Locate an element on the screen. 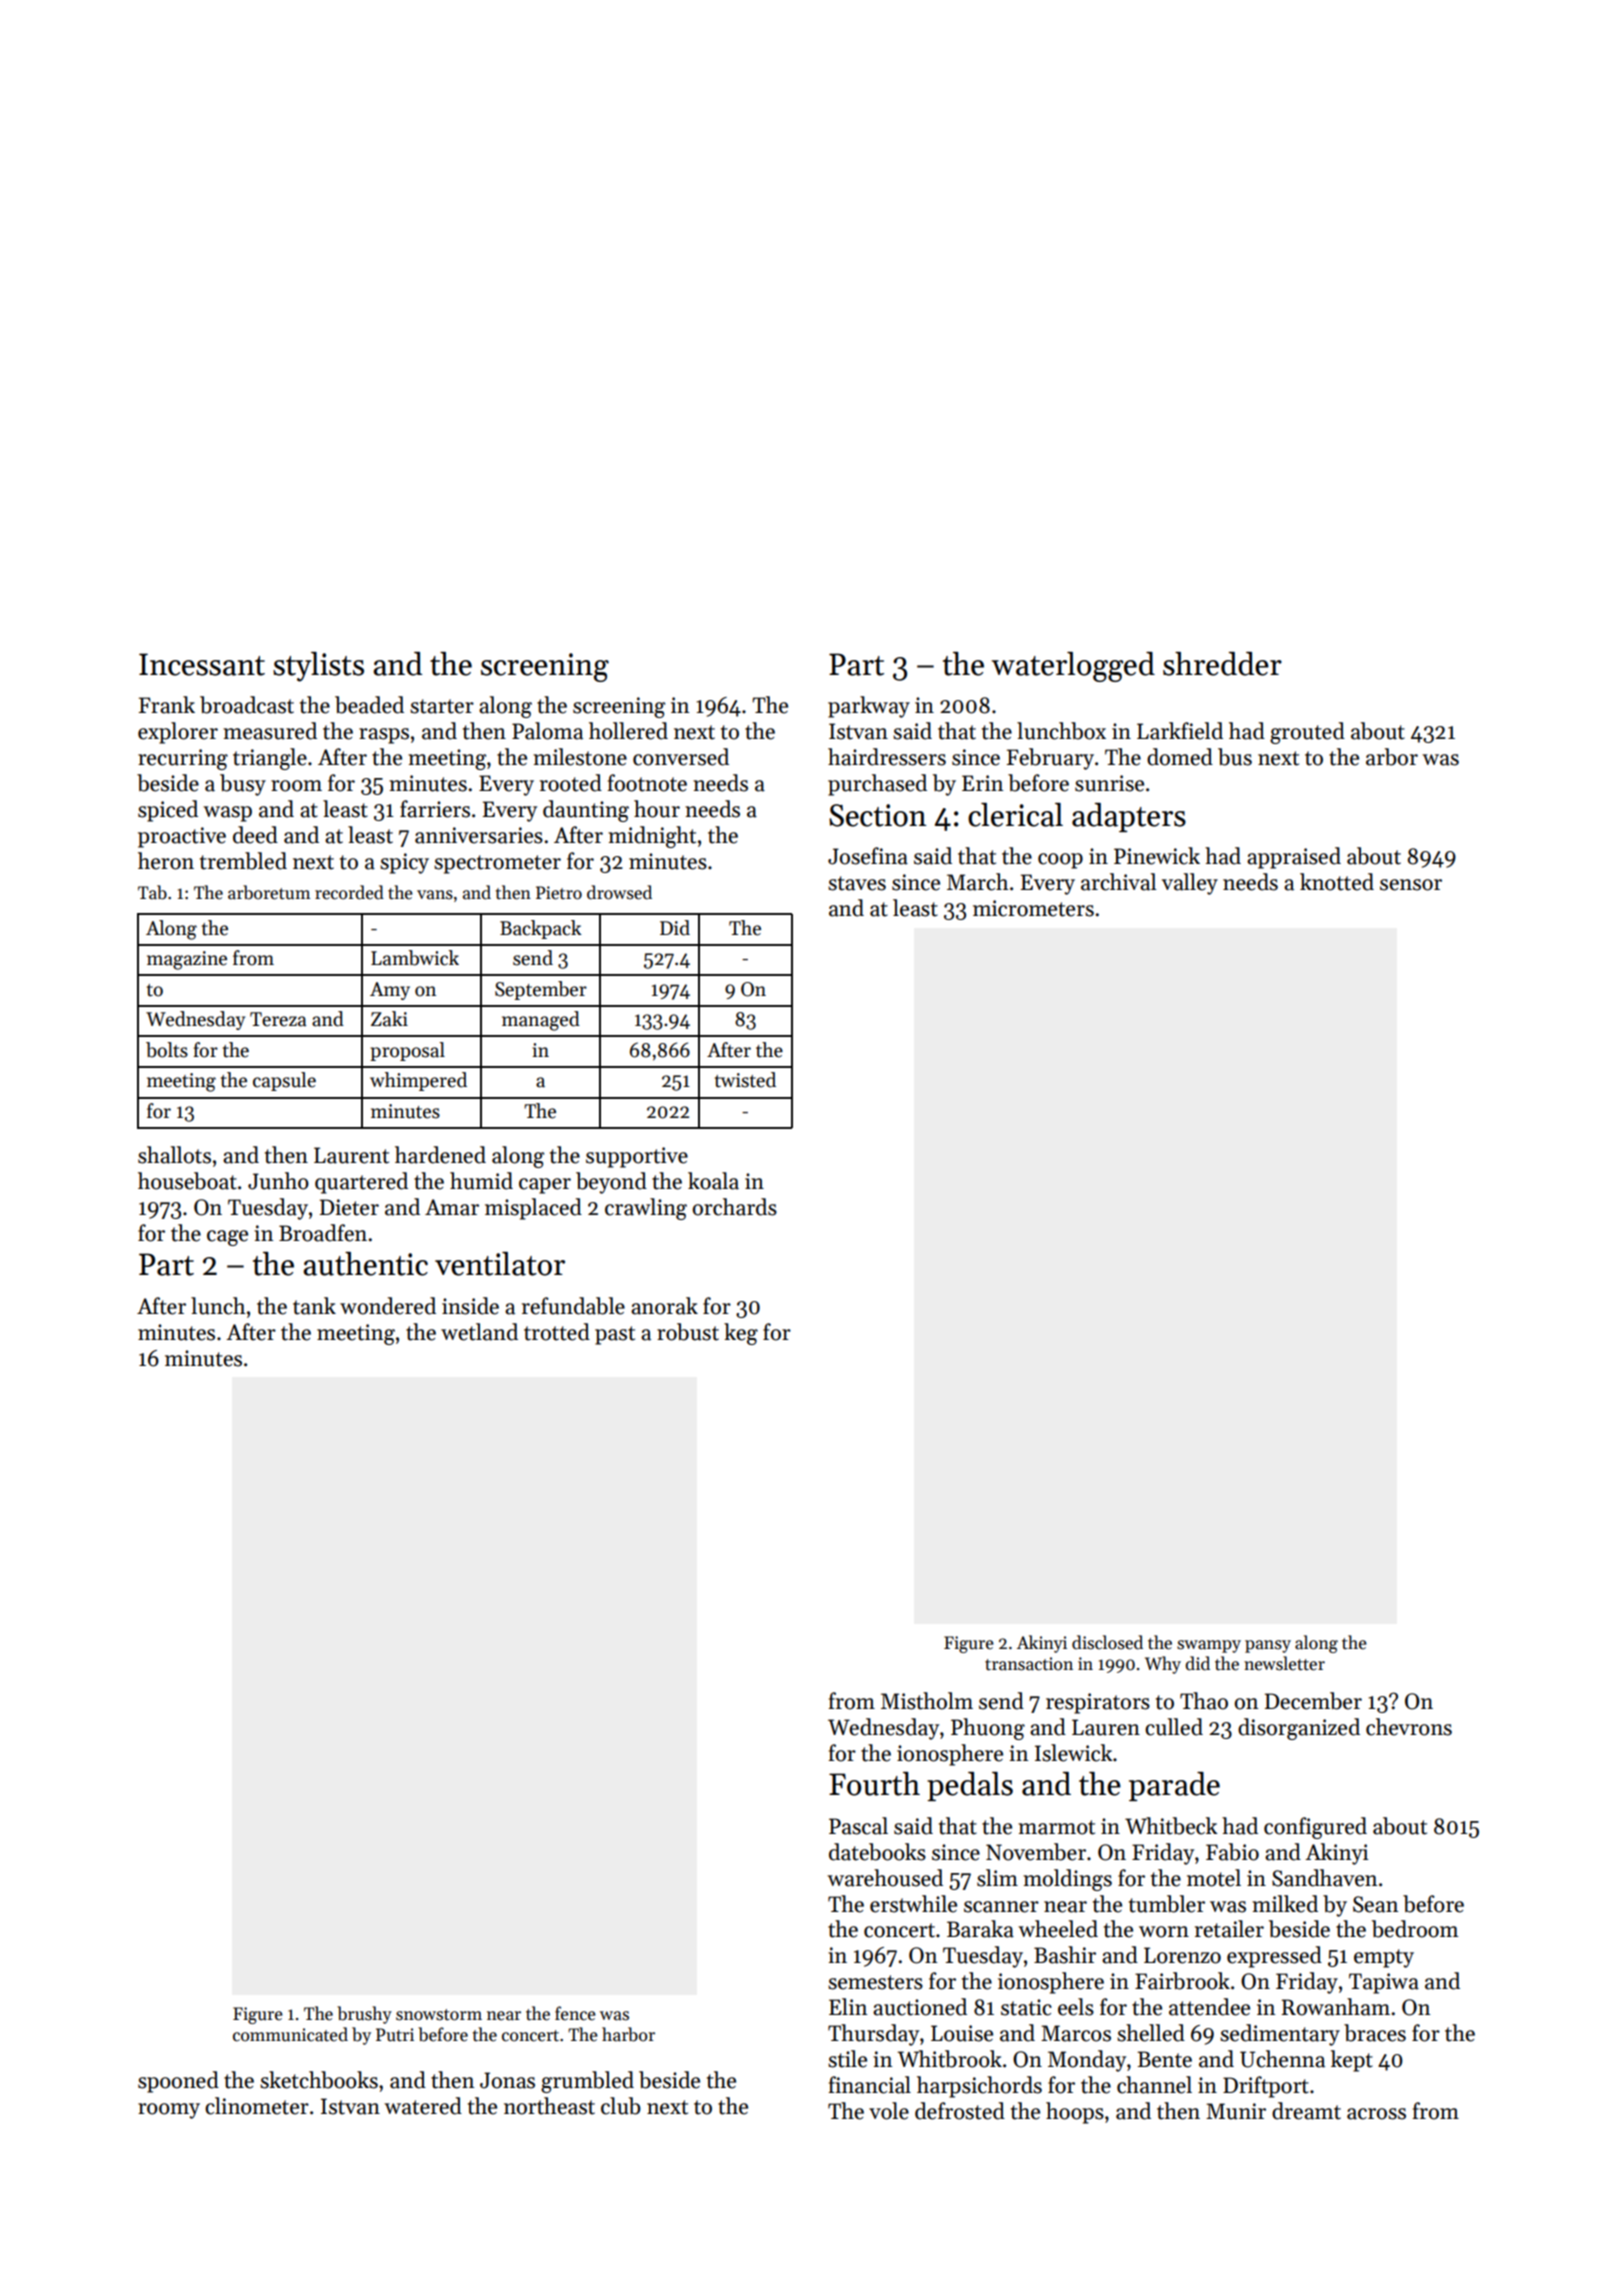  past is located at coordinates (615, 1335).
